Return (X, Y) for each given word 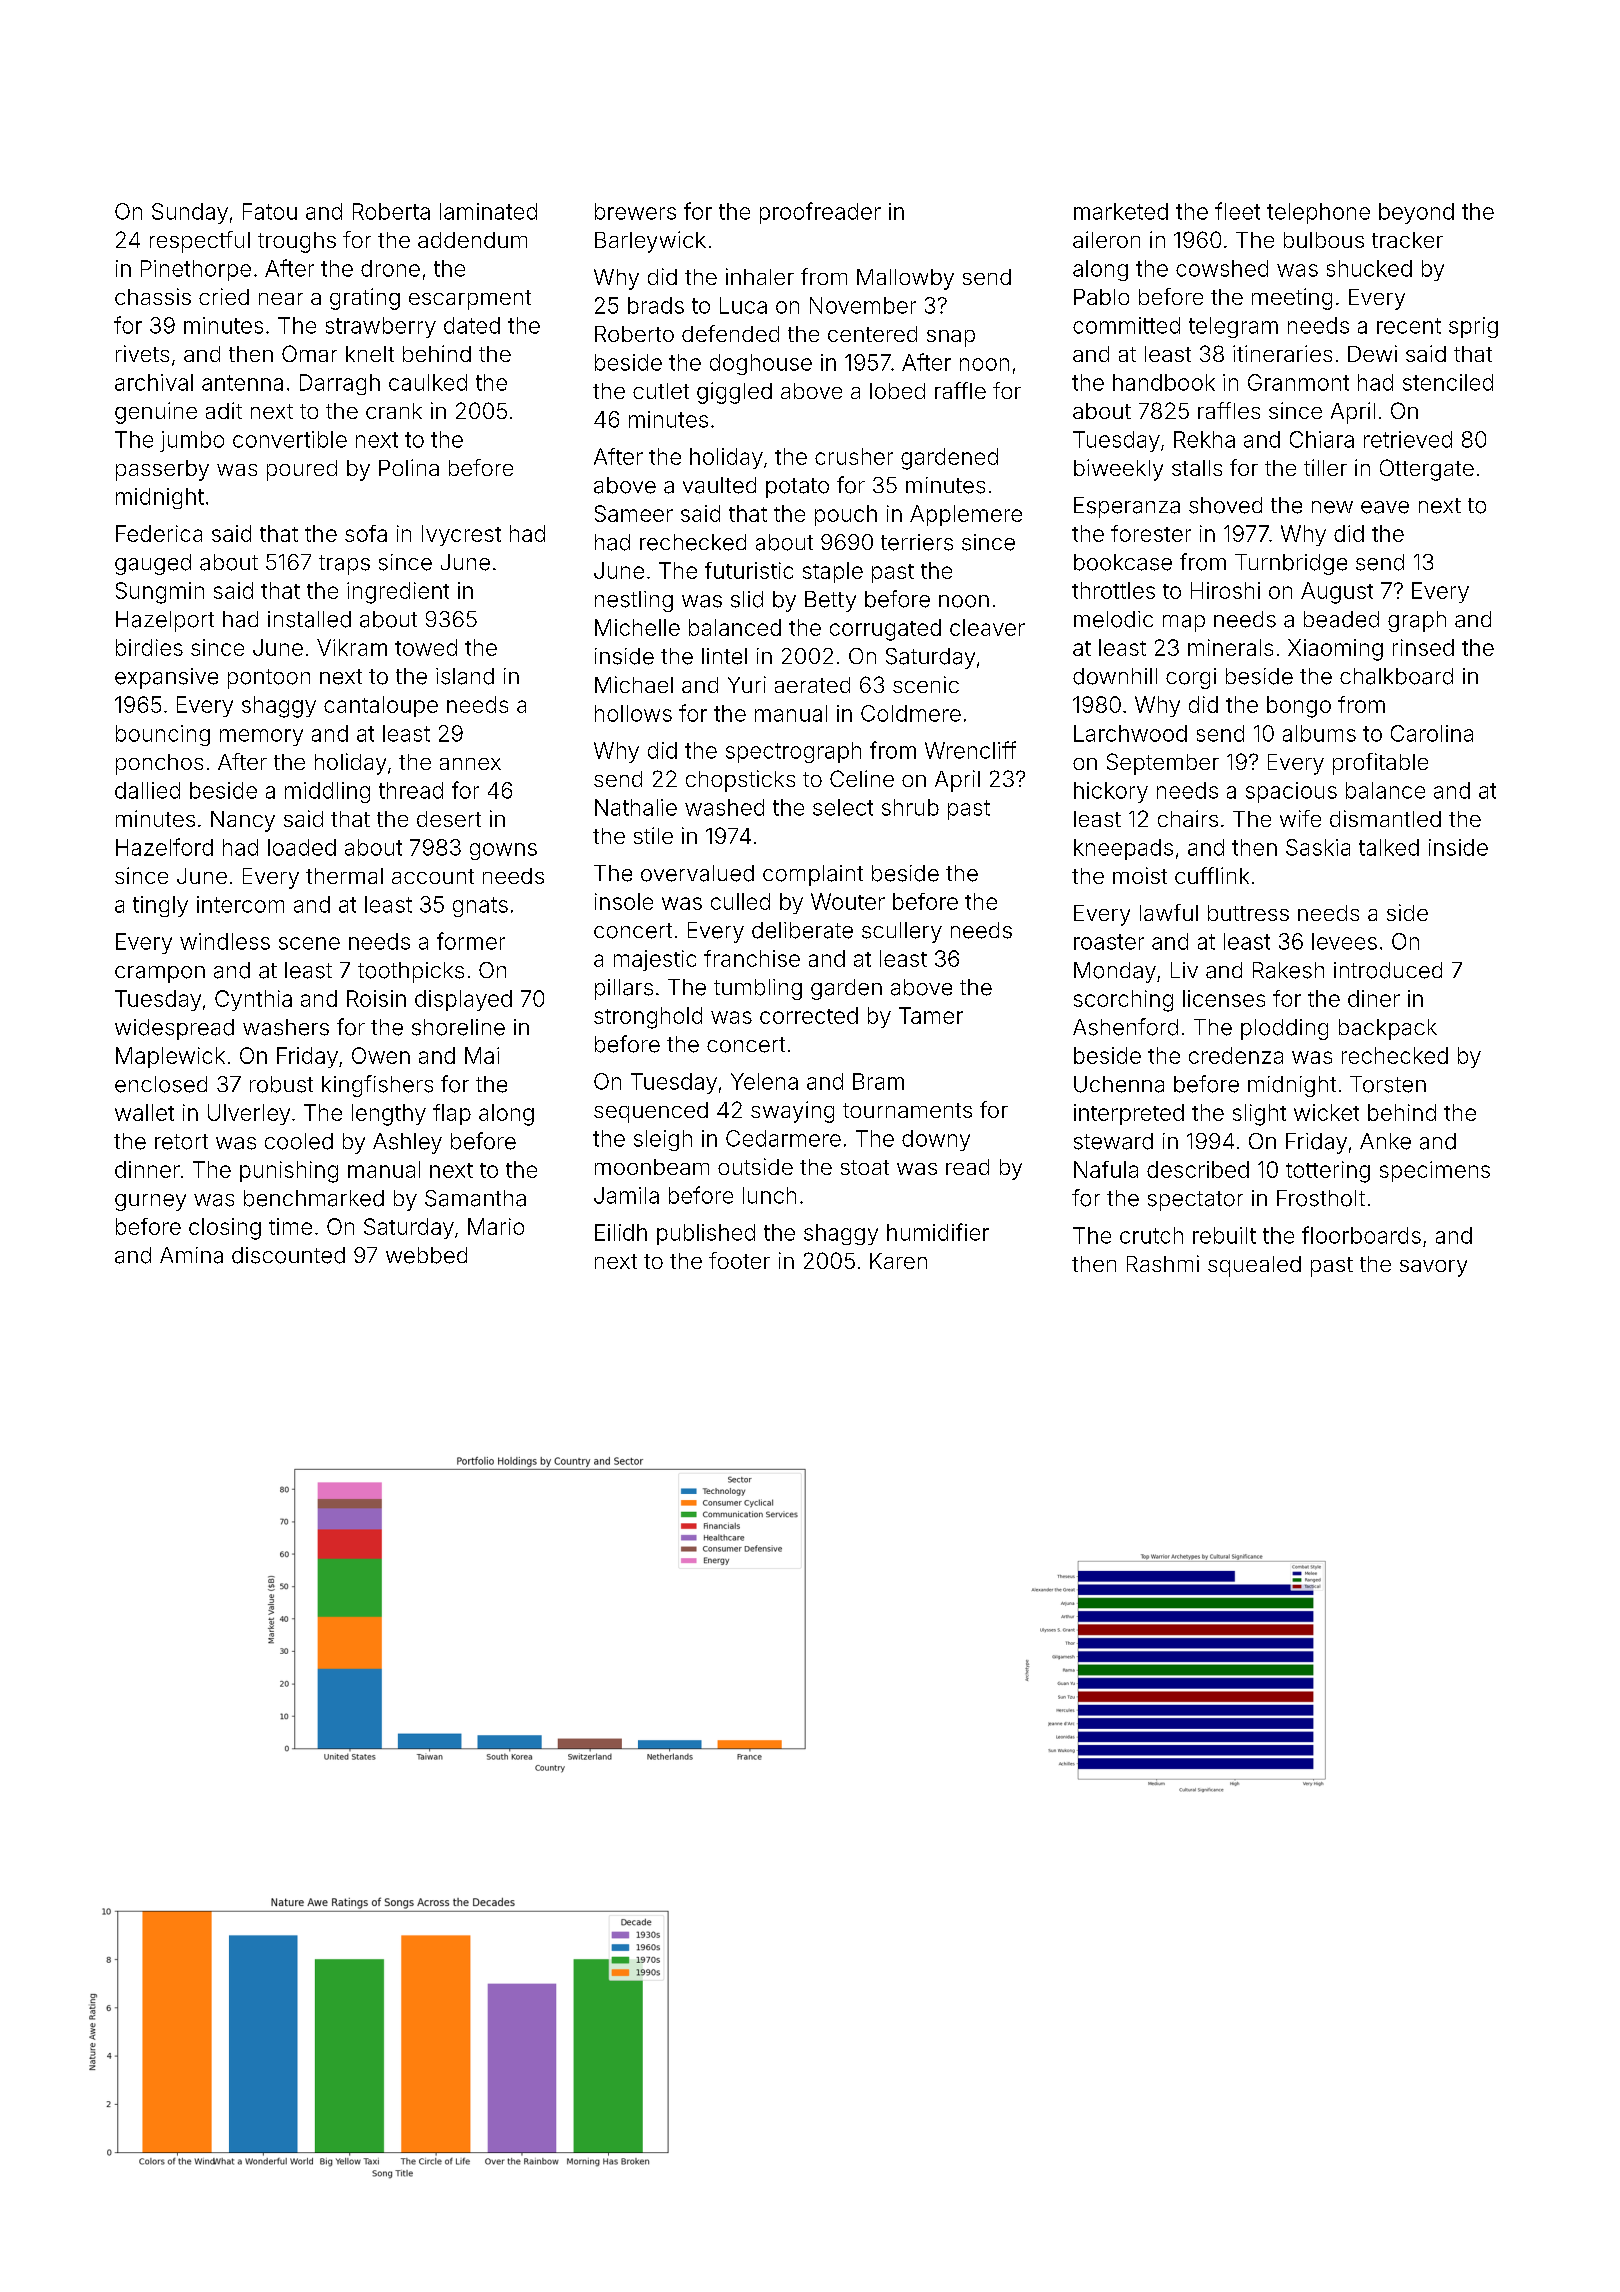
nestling (634, 601)
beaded (1341, 619)
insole (624, 901)
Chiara (1322, 439)
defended (730, 333)
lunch (769, 1195)
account (433, 876)
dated (472, 325)
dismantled (1385, 818)
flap (452, 1114)
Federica (159, 533)
